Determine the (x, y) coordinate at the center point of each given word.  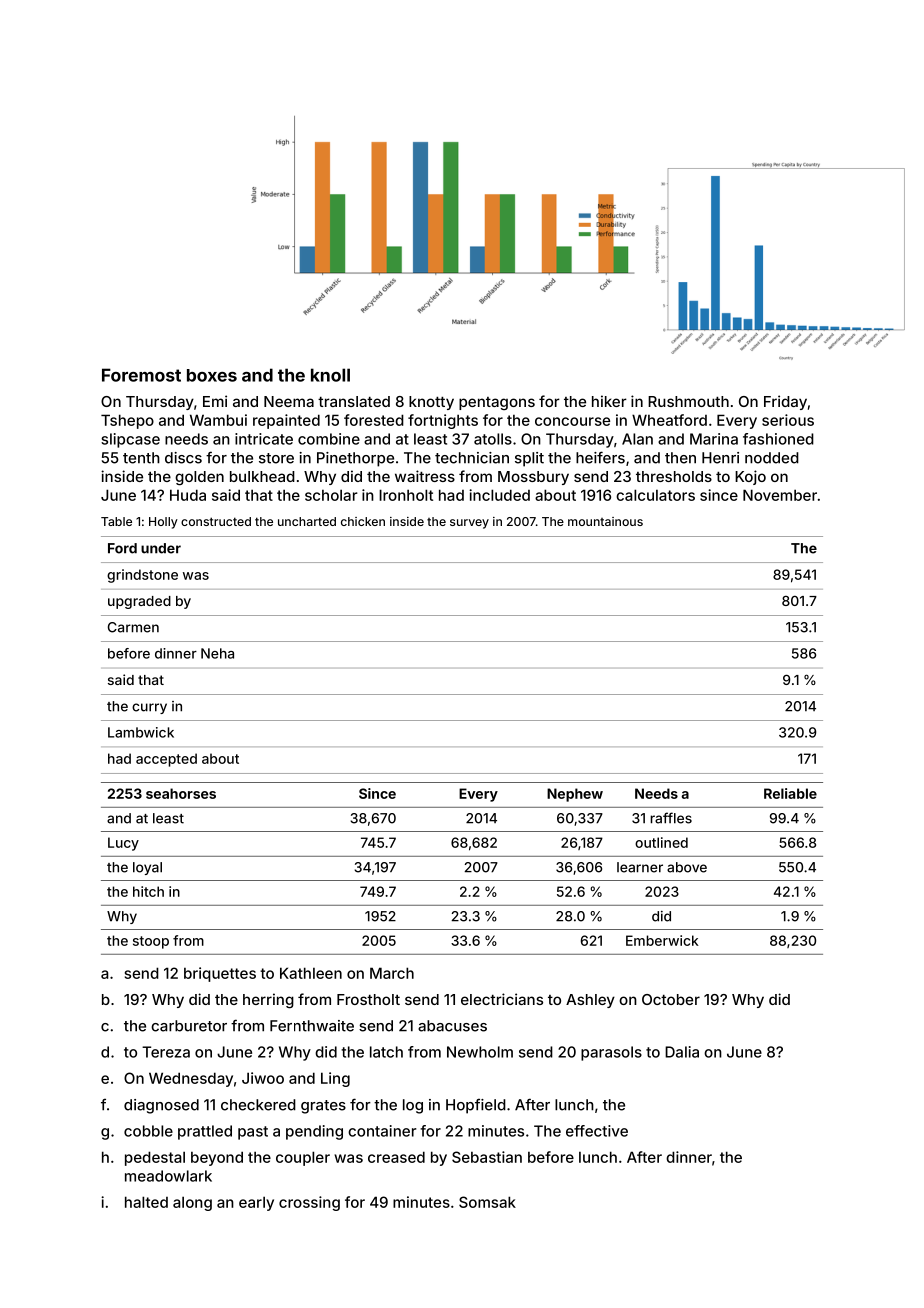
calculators (655, 495)
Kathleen (311, 973)
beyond (217, 1158)
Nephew (575, 795)
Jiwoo (263, 1078)
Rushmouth (688, 401)
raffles (671, 818)
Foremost (141, 375)
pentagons (497, 403)
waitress (425, 476)
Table (116, 521)
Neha (217, 653)
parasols (611, 1053)
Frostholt (368, 999)
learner (640, 867)
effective (597, 1131)
